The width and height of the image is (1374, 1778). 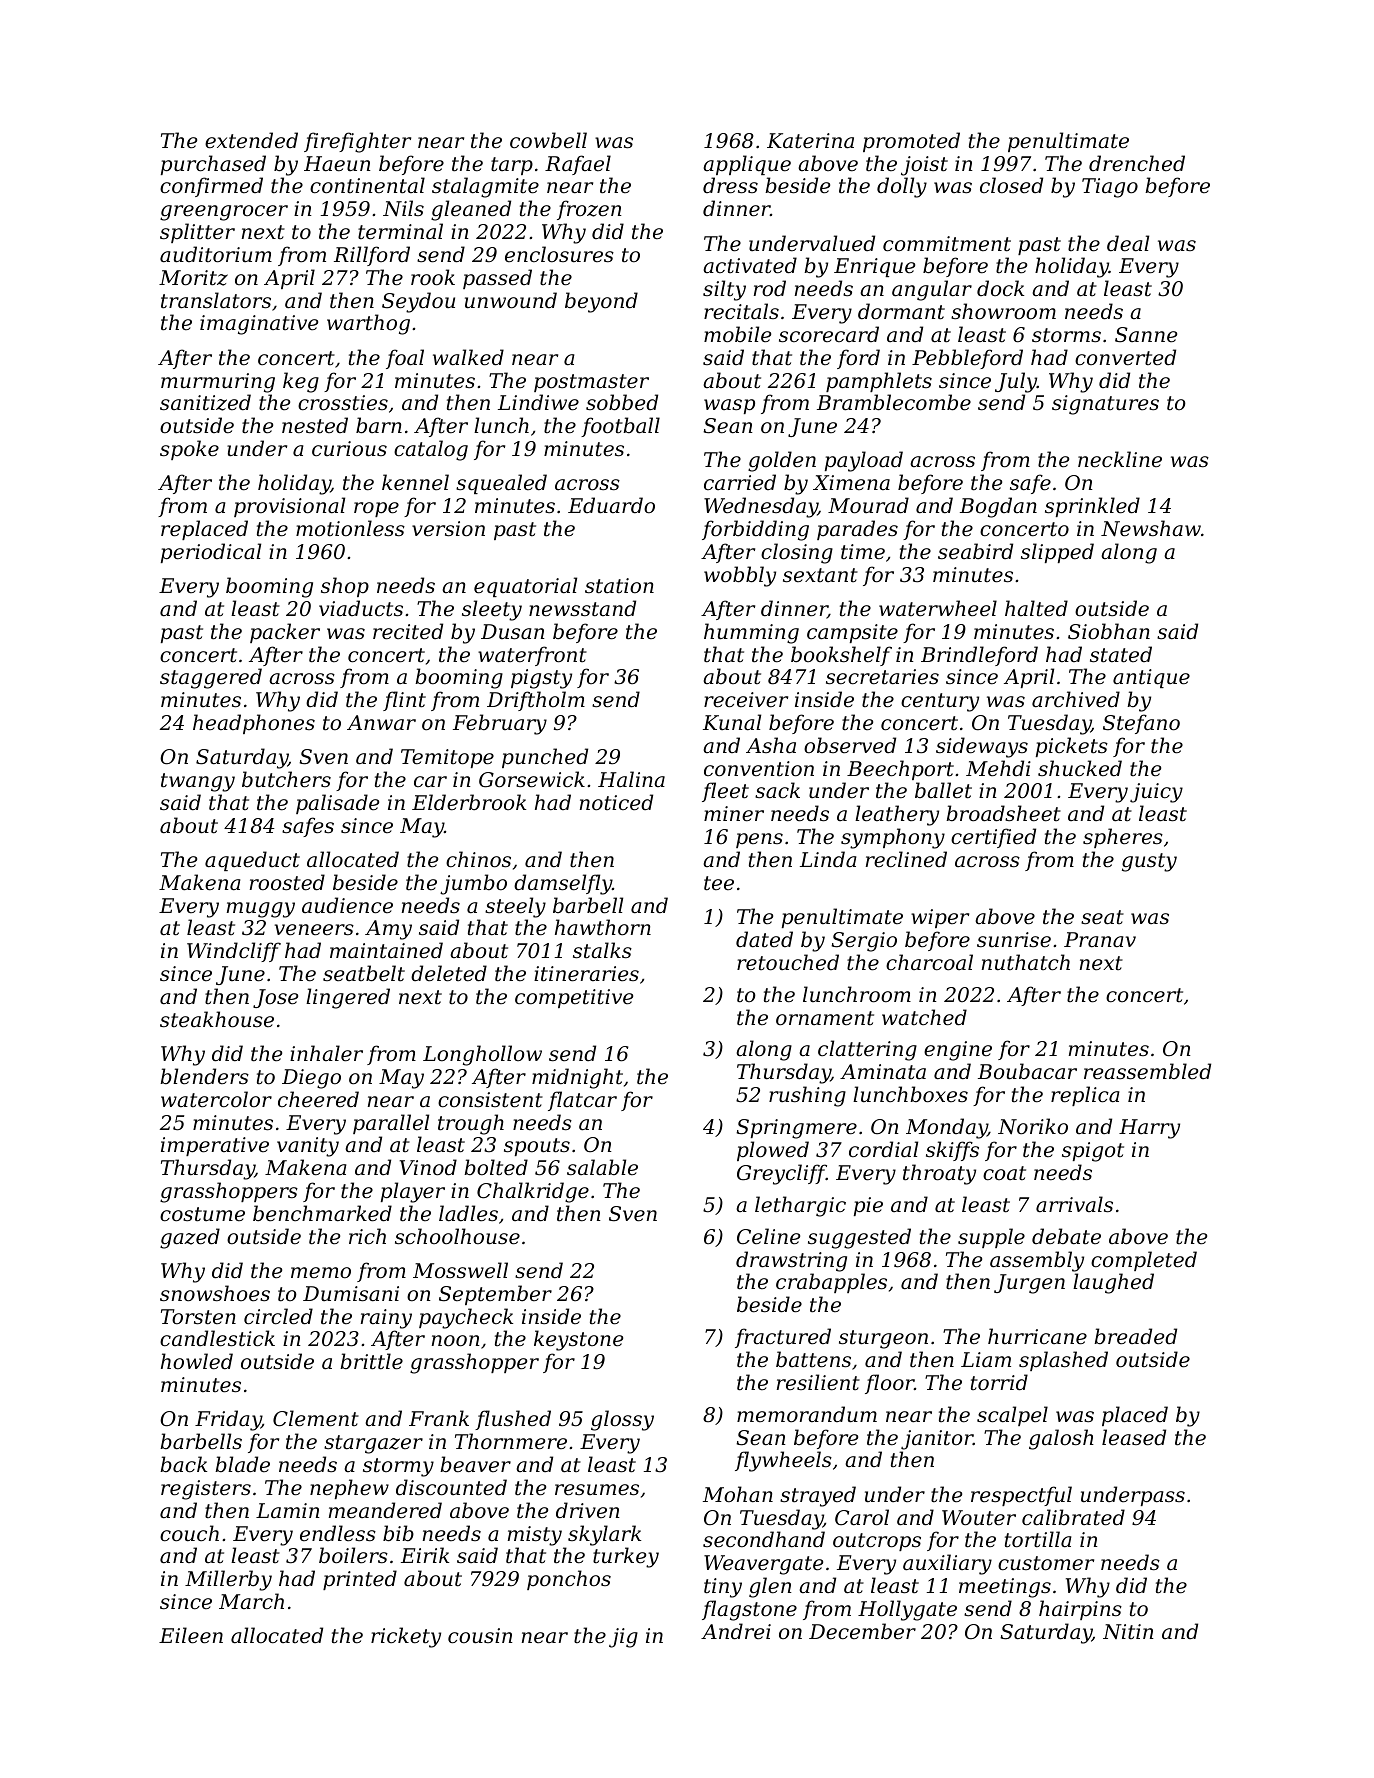 What do you see at coordinates (1149, 1129) in the image?
I see `Harry` at bounding box center [1149, 1129].
